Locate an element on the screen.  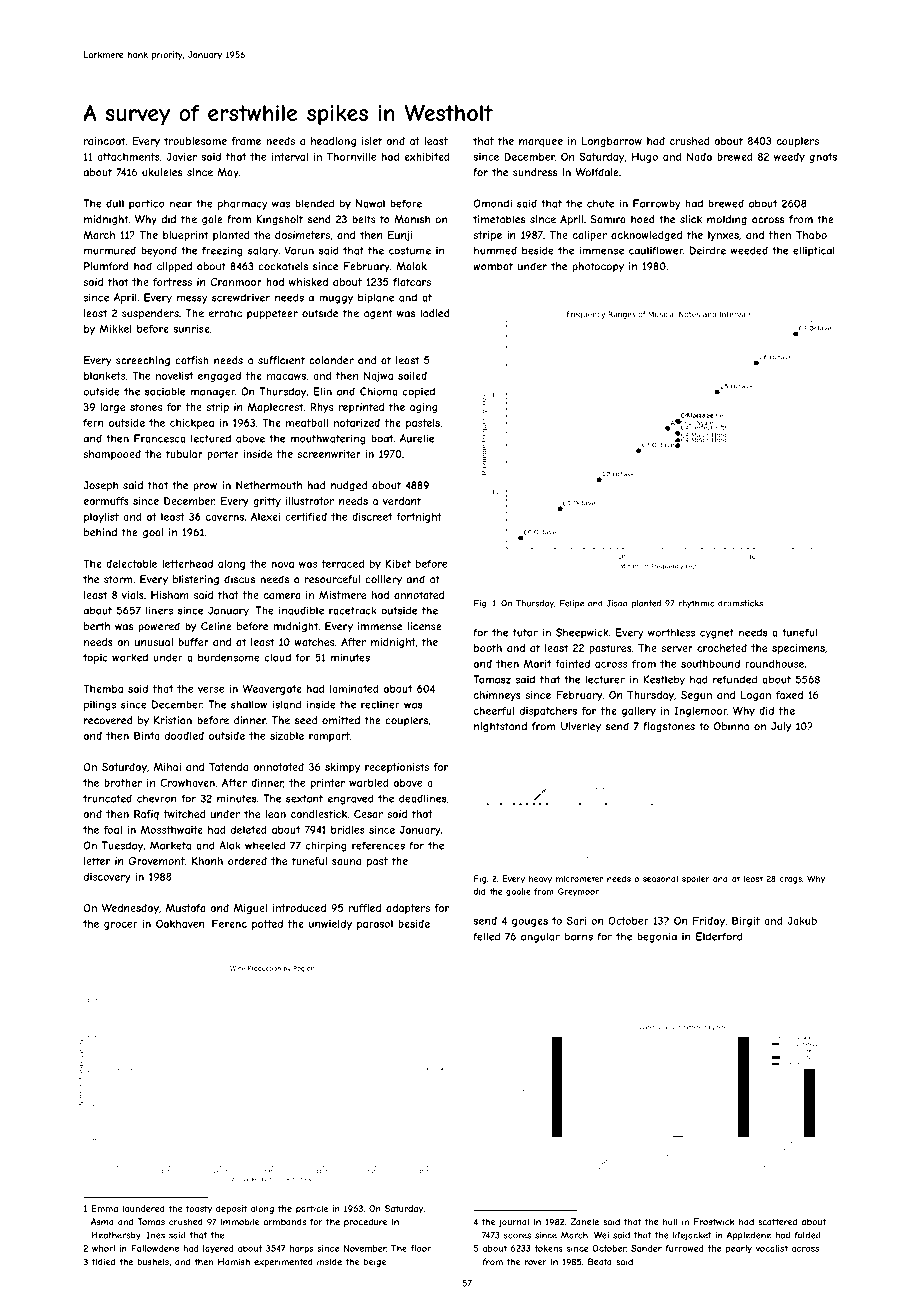
toasty is located at coordinates (199, 1209).
